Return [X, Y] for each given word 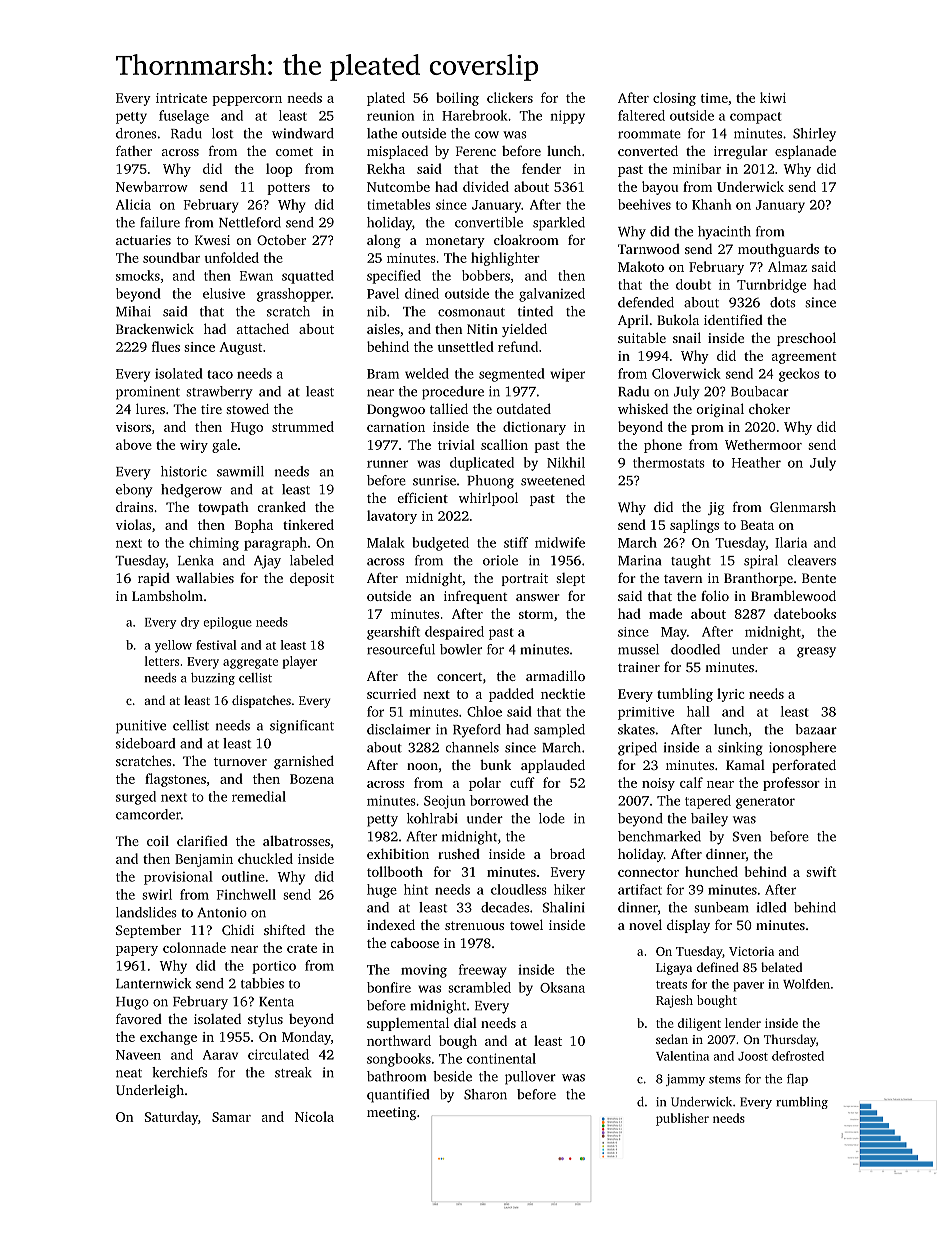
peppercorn [247, 101]
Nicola [314, 1116]
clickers [510, 97]
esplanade [805, 152]
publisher [682, 1119]
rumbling [802, 1103]
